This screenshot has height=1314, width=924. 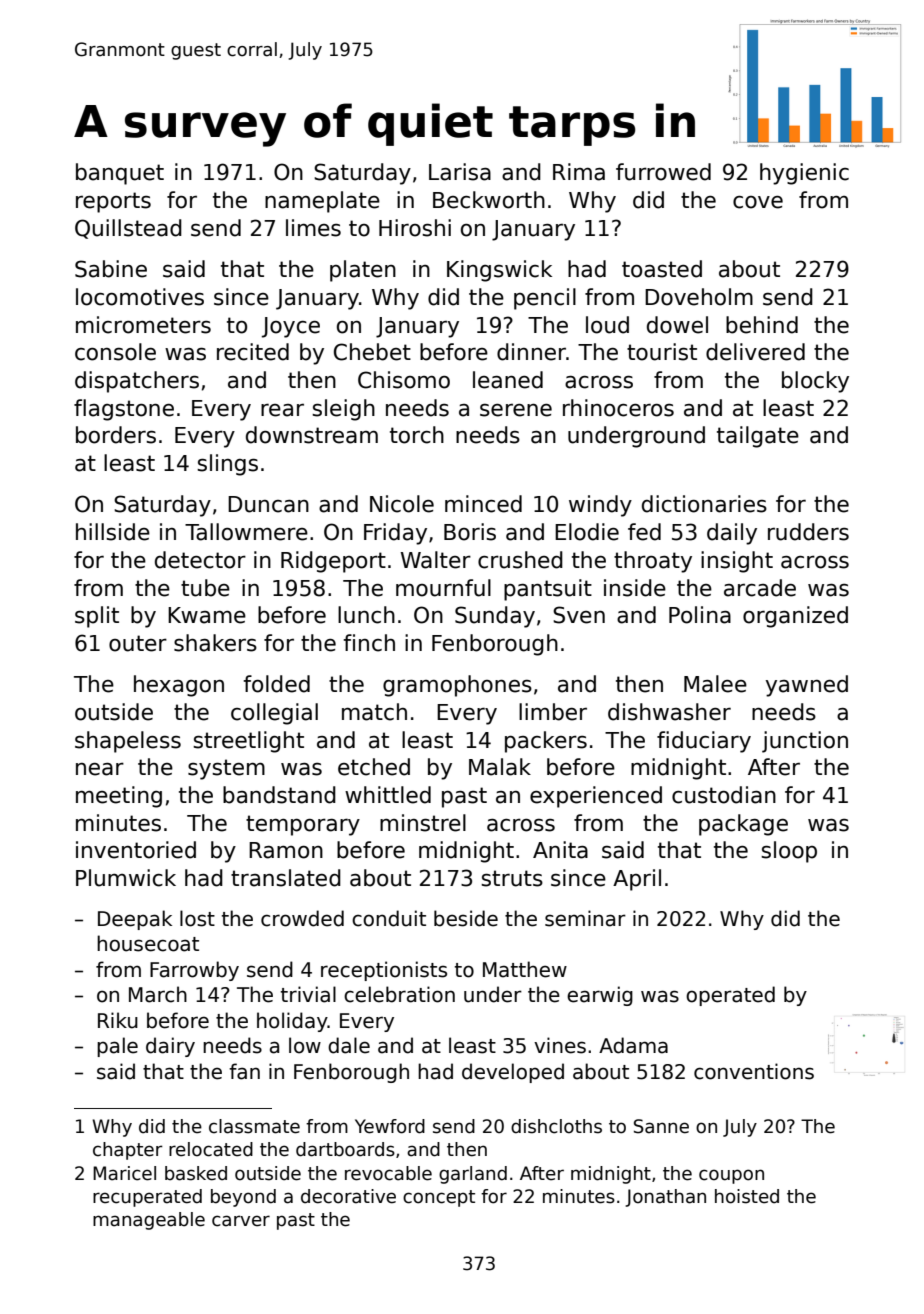 What do you see at coordinates (730, 996) in the screenshot?
I see `operated` at bounding box center [730, 996].
